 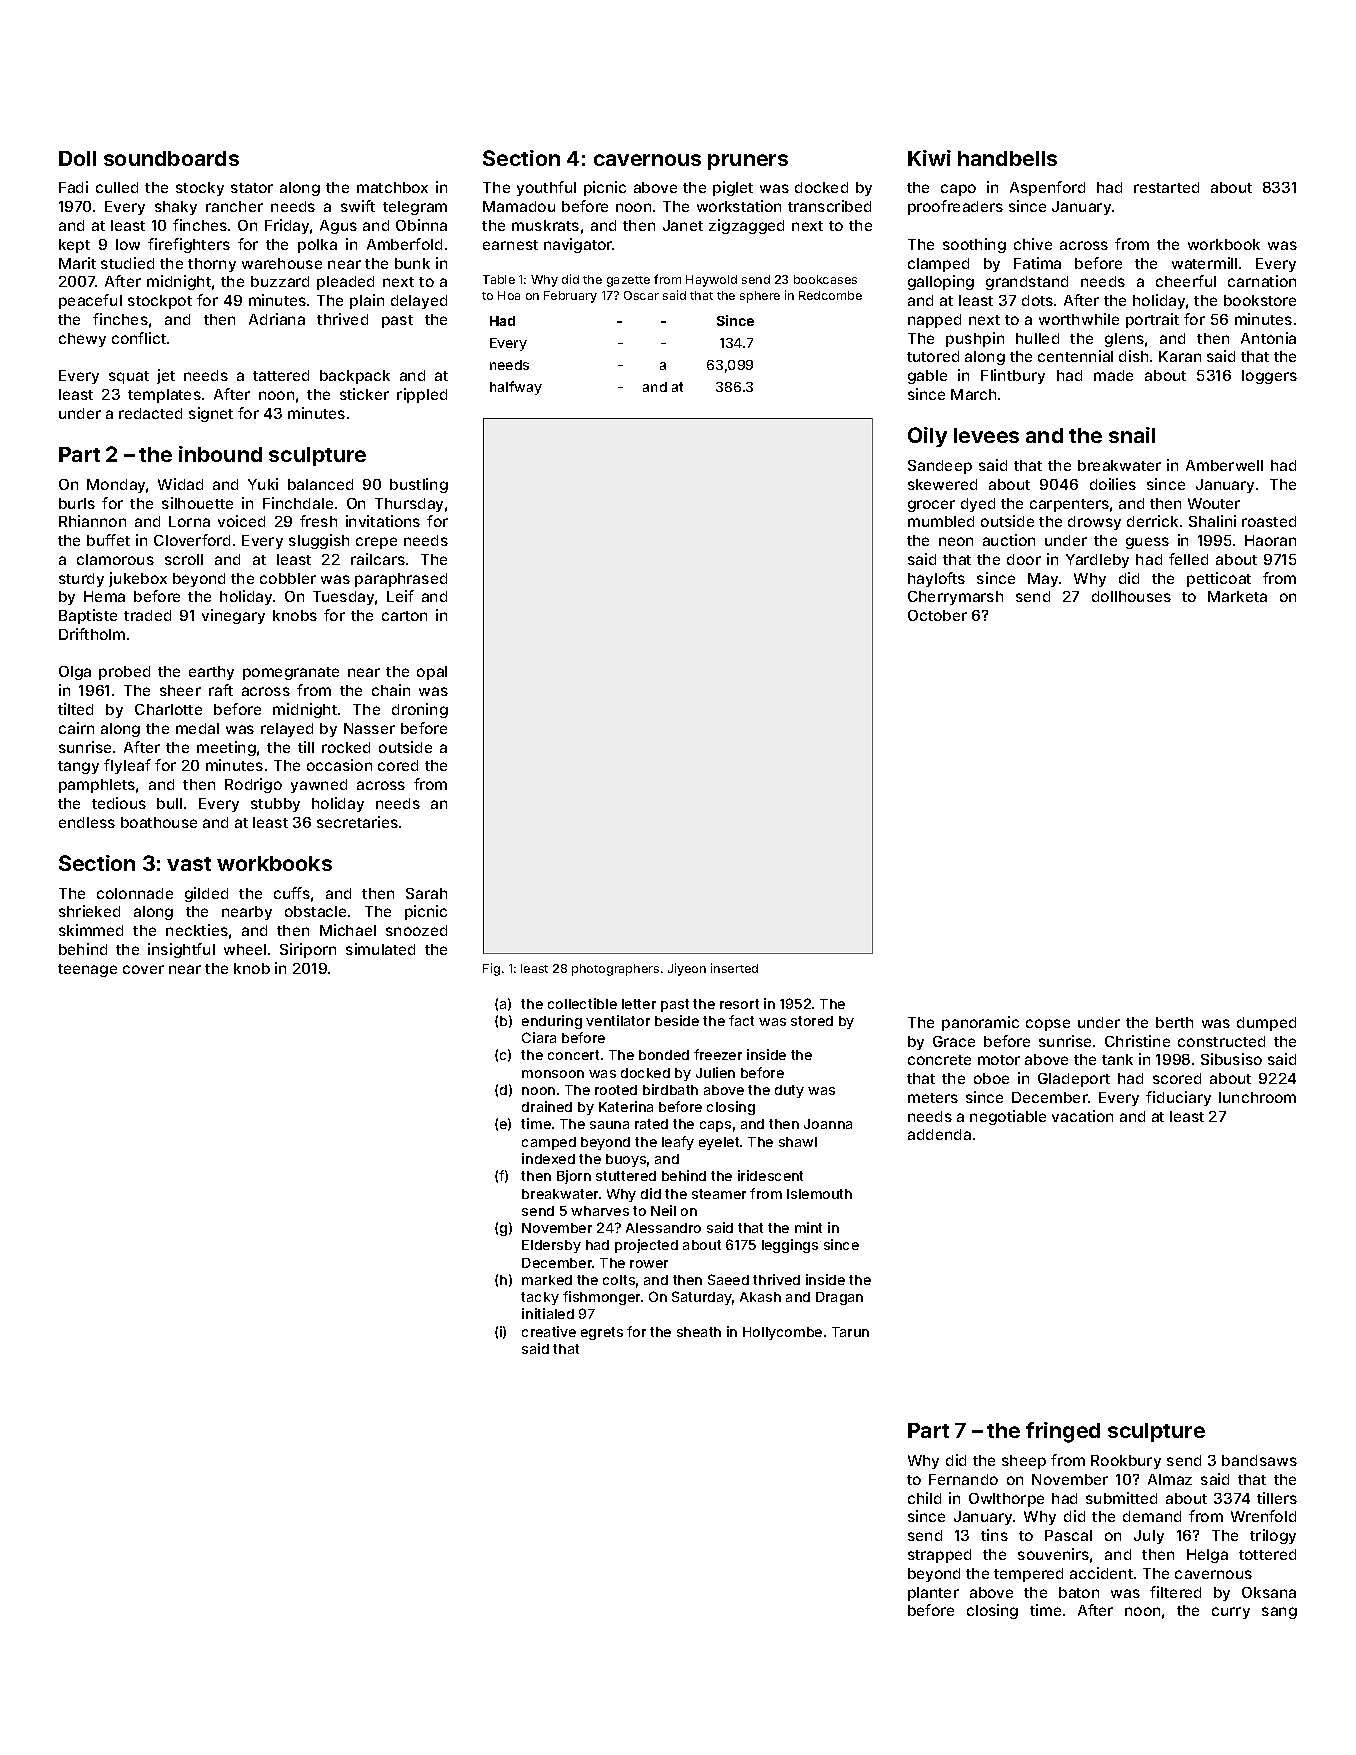 I want to click on egrets, so click(x=602, y=1333).
